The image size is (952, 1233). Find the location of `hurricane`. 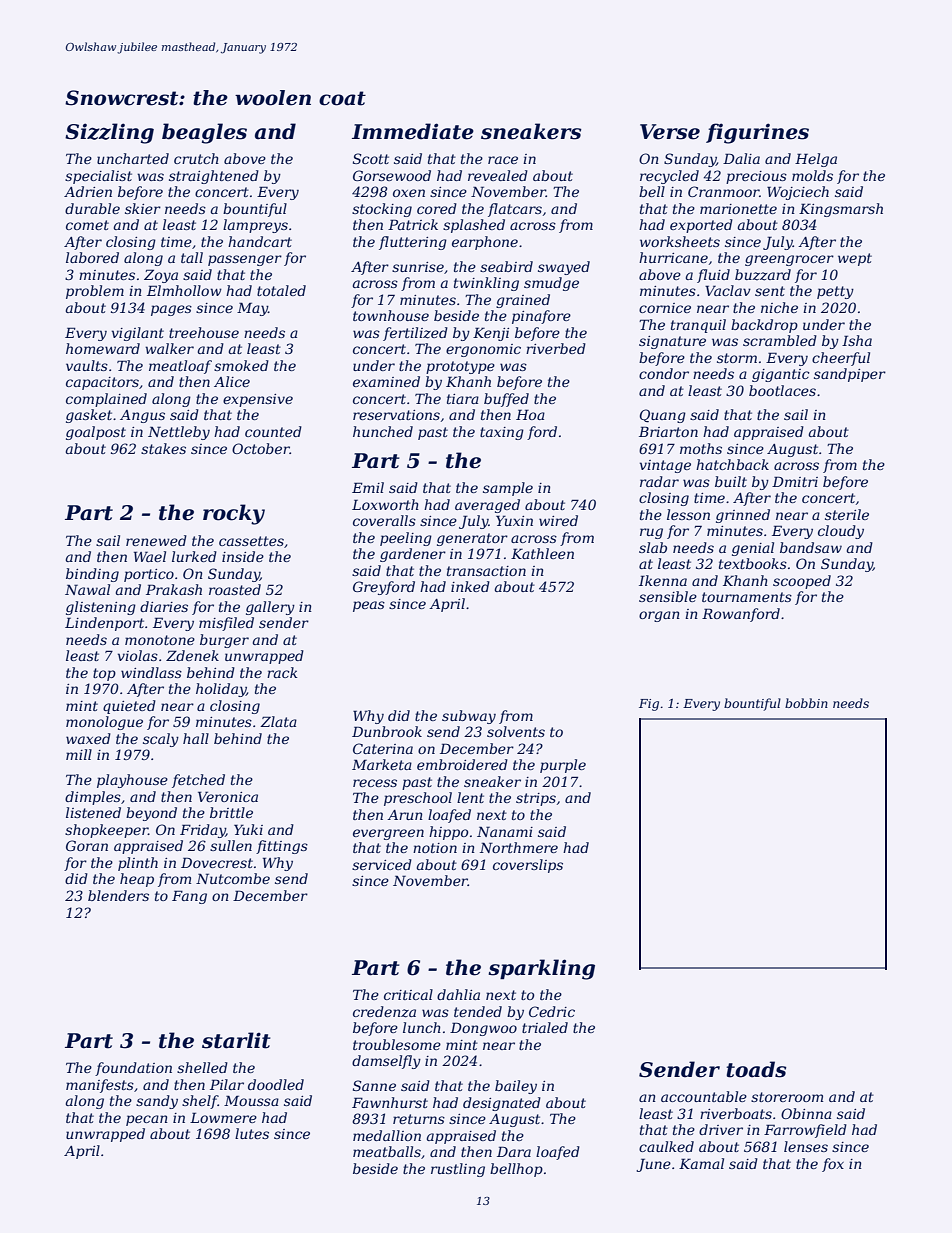

hurricane is located at coordinates (673, 257).
